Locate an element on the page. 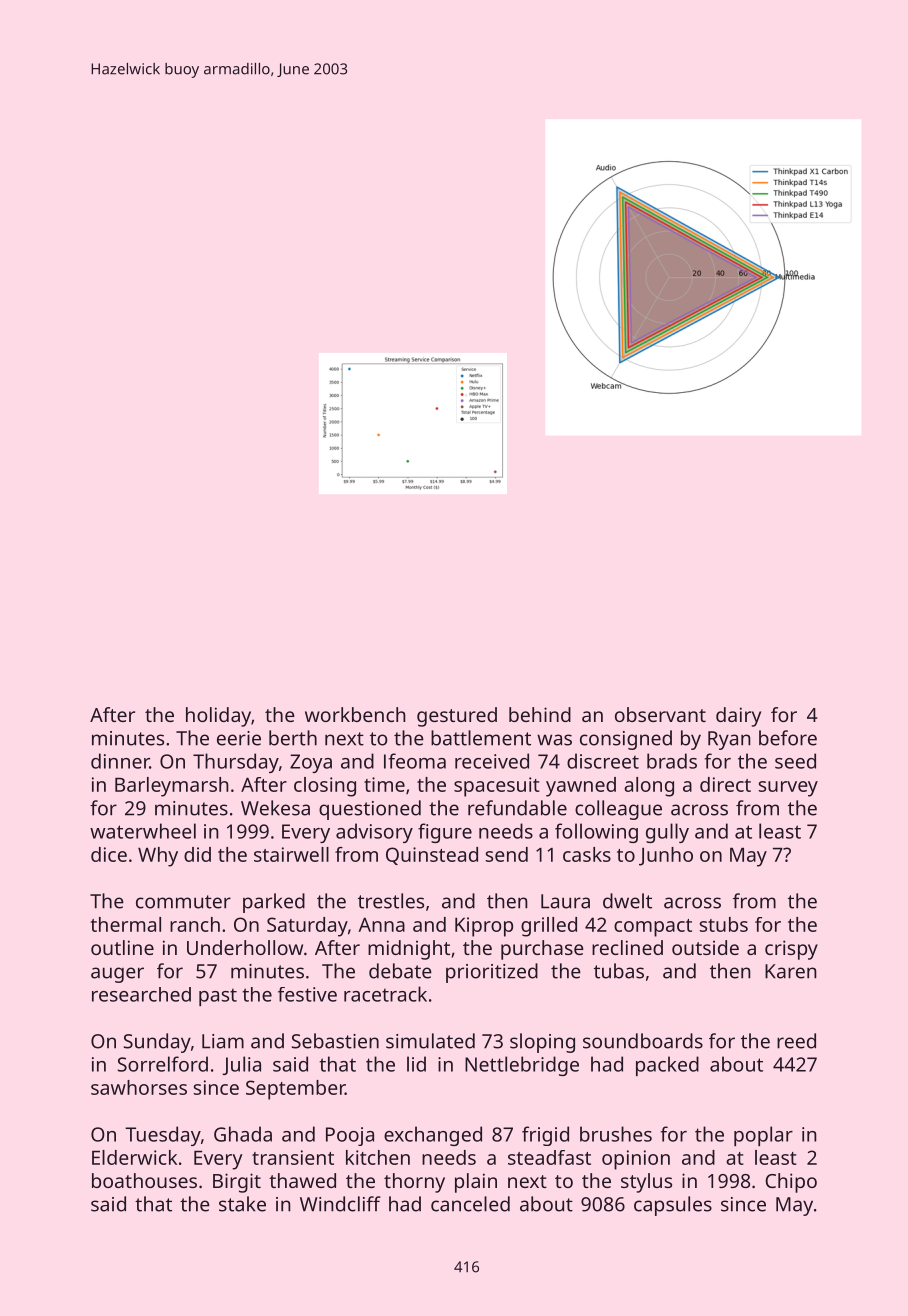  frigid is located at coordinates (545, 1136).
